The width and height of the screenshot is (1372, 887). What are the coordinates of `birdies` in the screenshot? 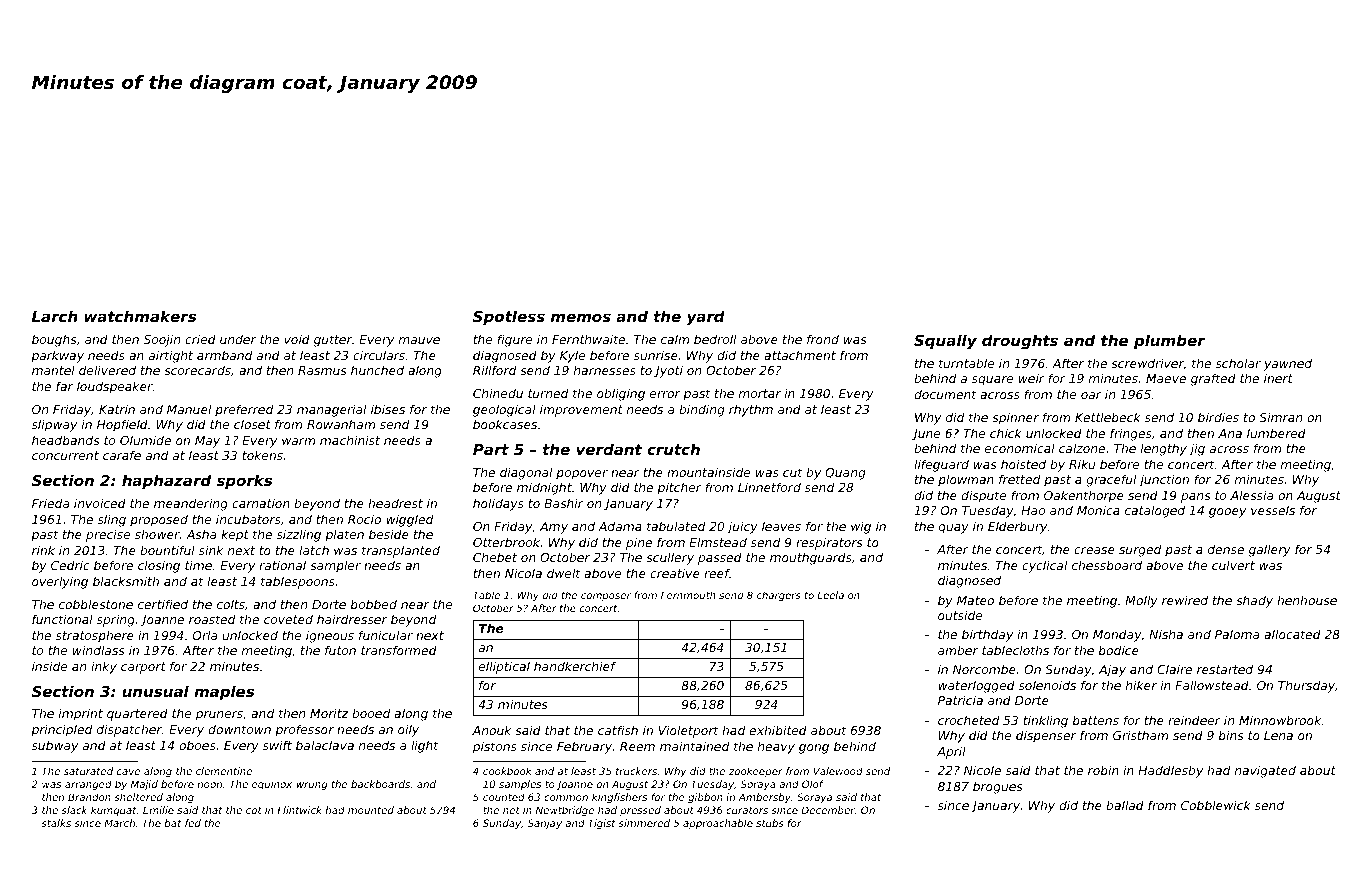 It's located at (1218, 417).
